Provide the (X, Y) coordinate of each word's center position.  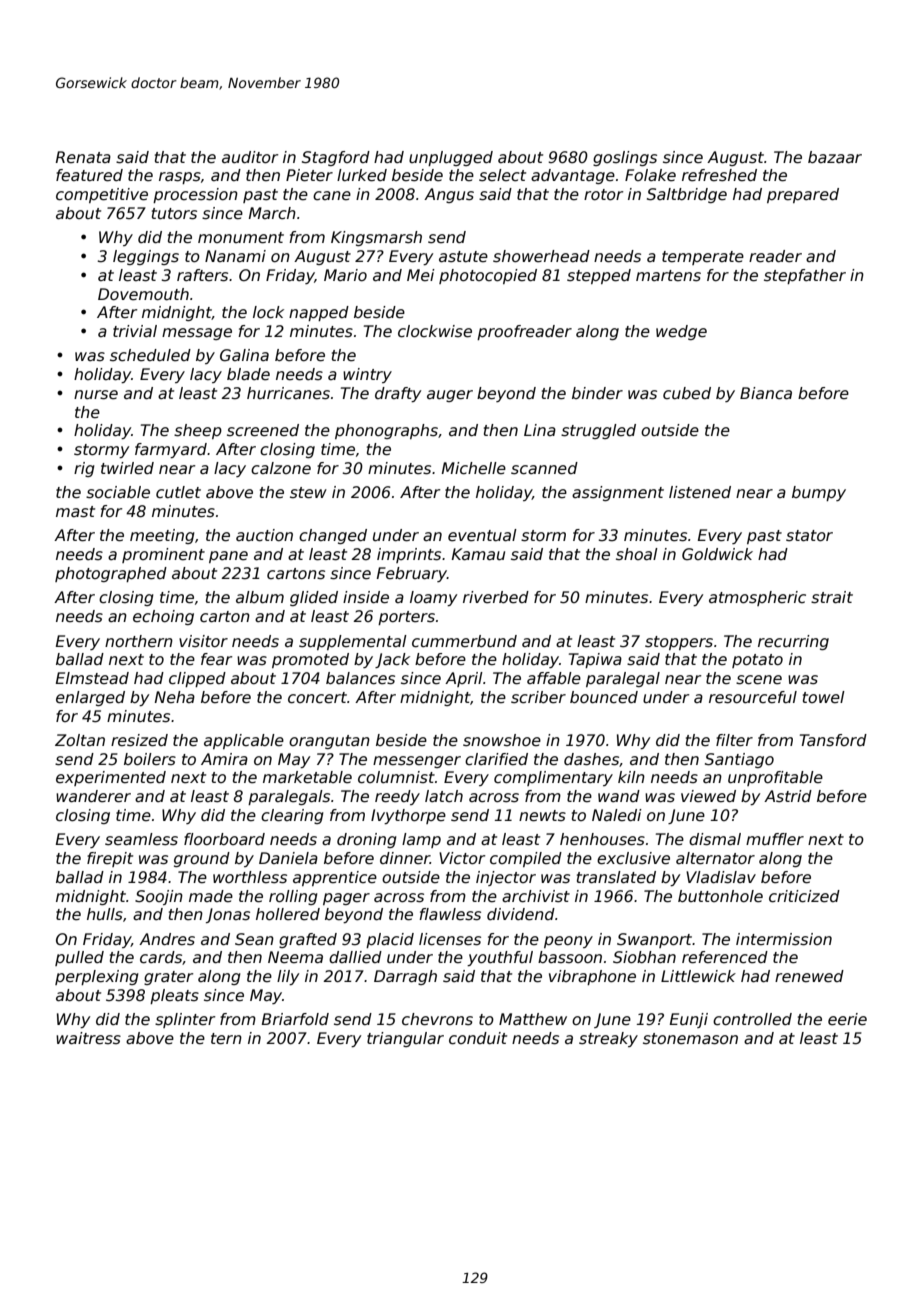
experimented (111, 778)
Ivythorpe (408, 816)
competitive (102, 195)
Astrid (788, 796)
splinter (185, 1020)
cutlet (178, 492)
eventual (482, 535)
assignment (618, 493)
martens (668, 276)
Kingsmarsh (376, 238)
